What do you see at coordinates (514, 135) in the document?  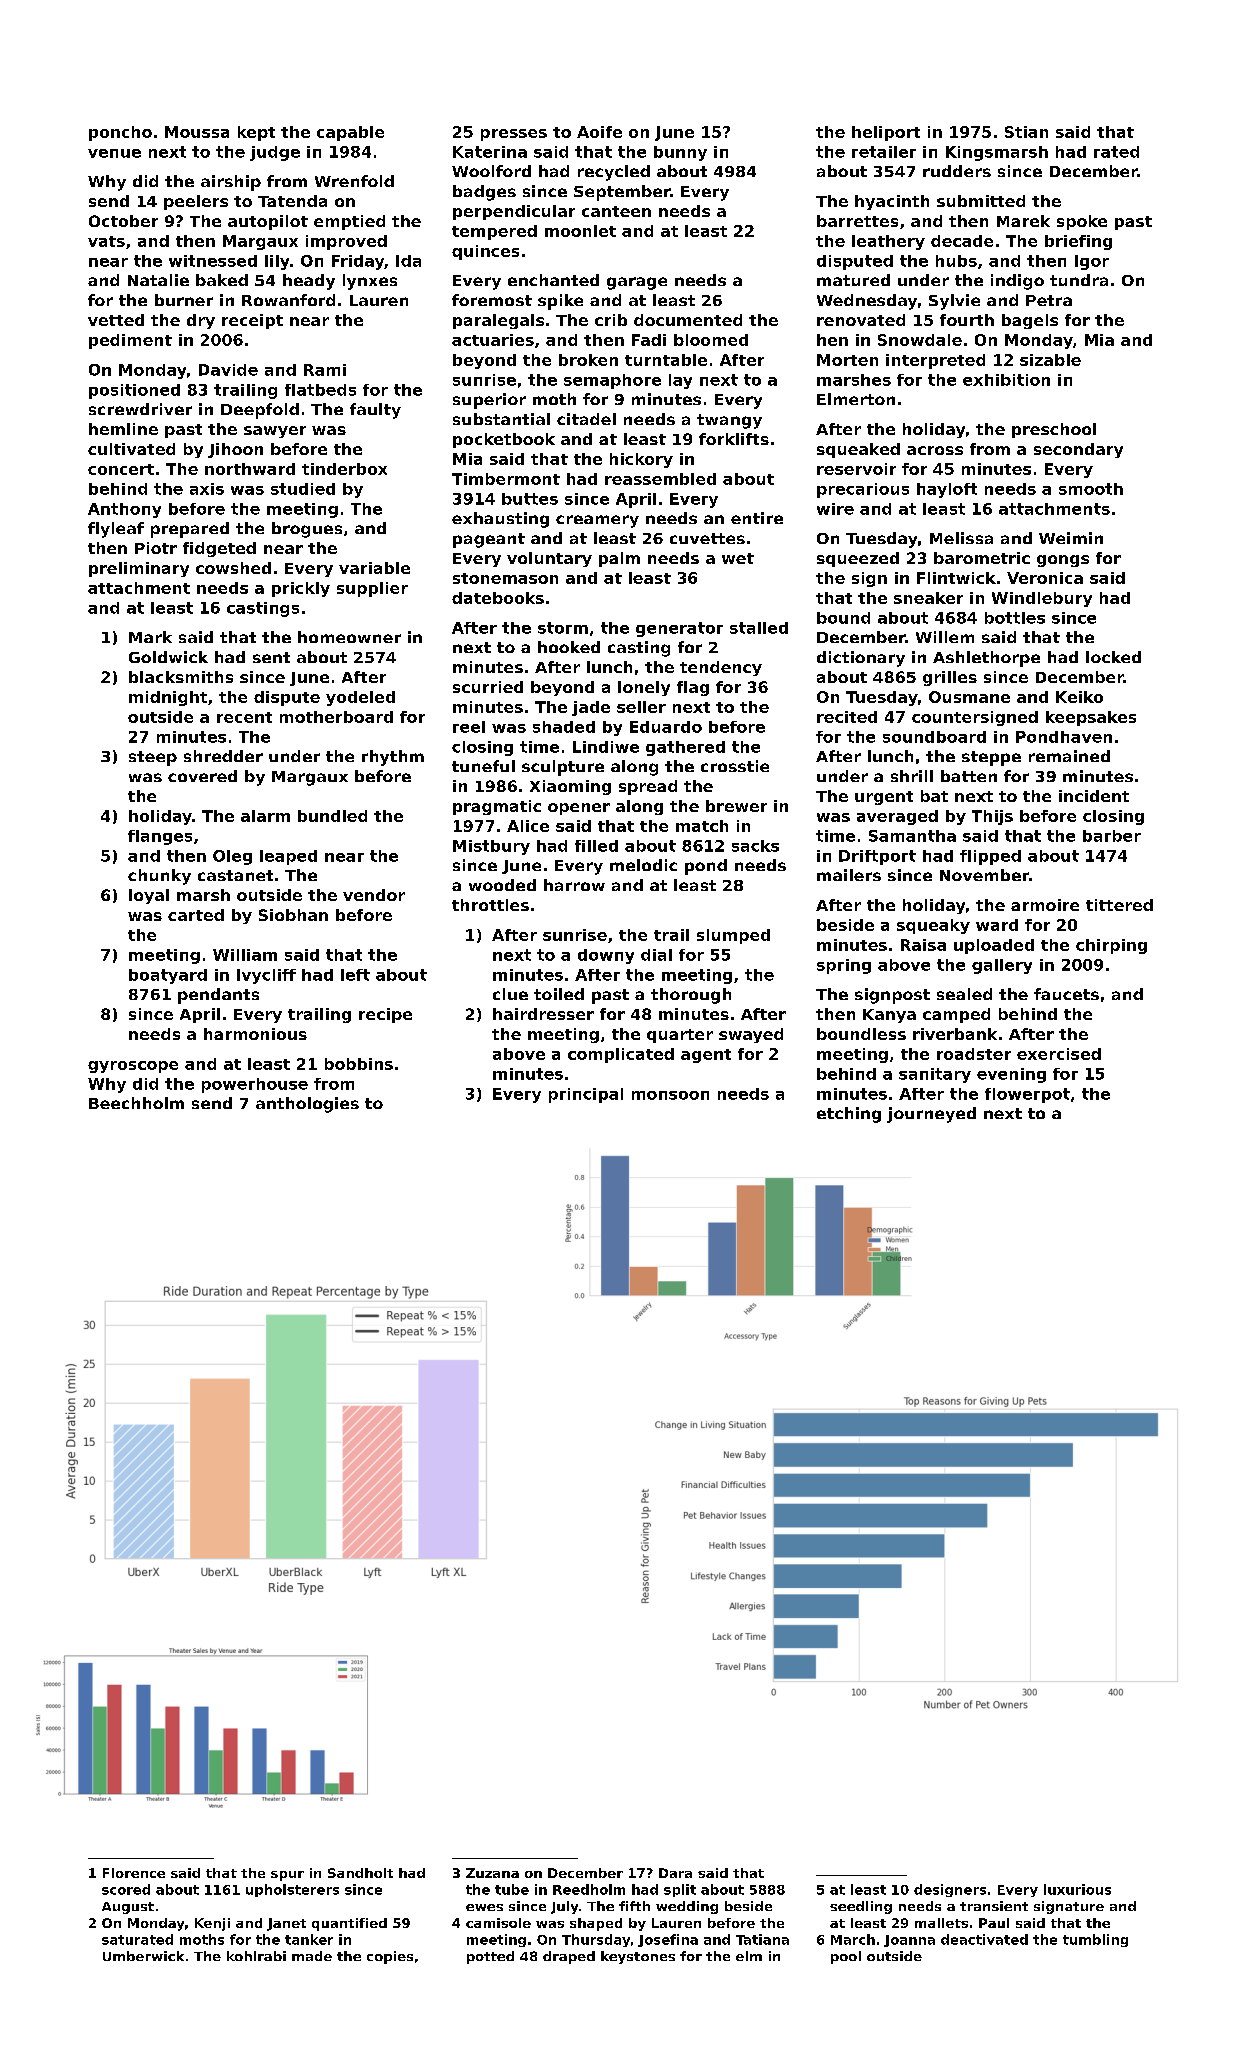 I see `presses` at bounding box center [514, 135].
